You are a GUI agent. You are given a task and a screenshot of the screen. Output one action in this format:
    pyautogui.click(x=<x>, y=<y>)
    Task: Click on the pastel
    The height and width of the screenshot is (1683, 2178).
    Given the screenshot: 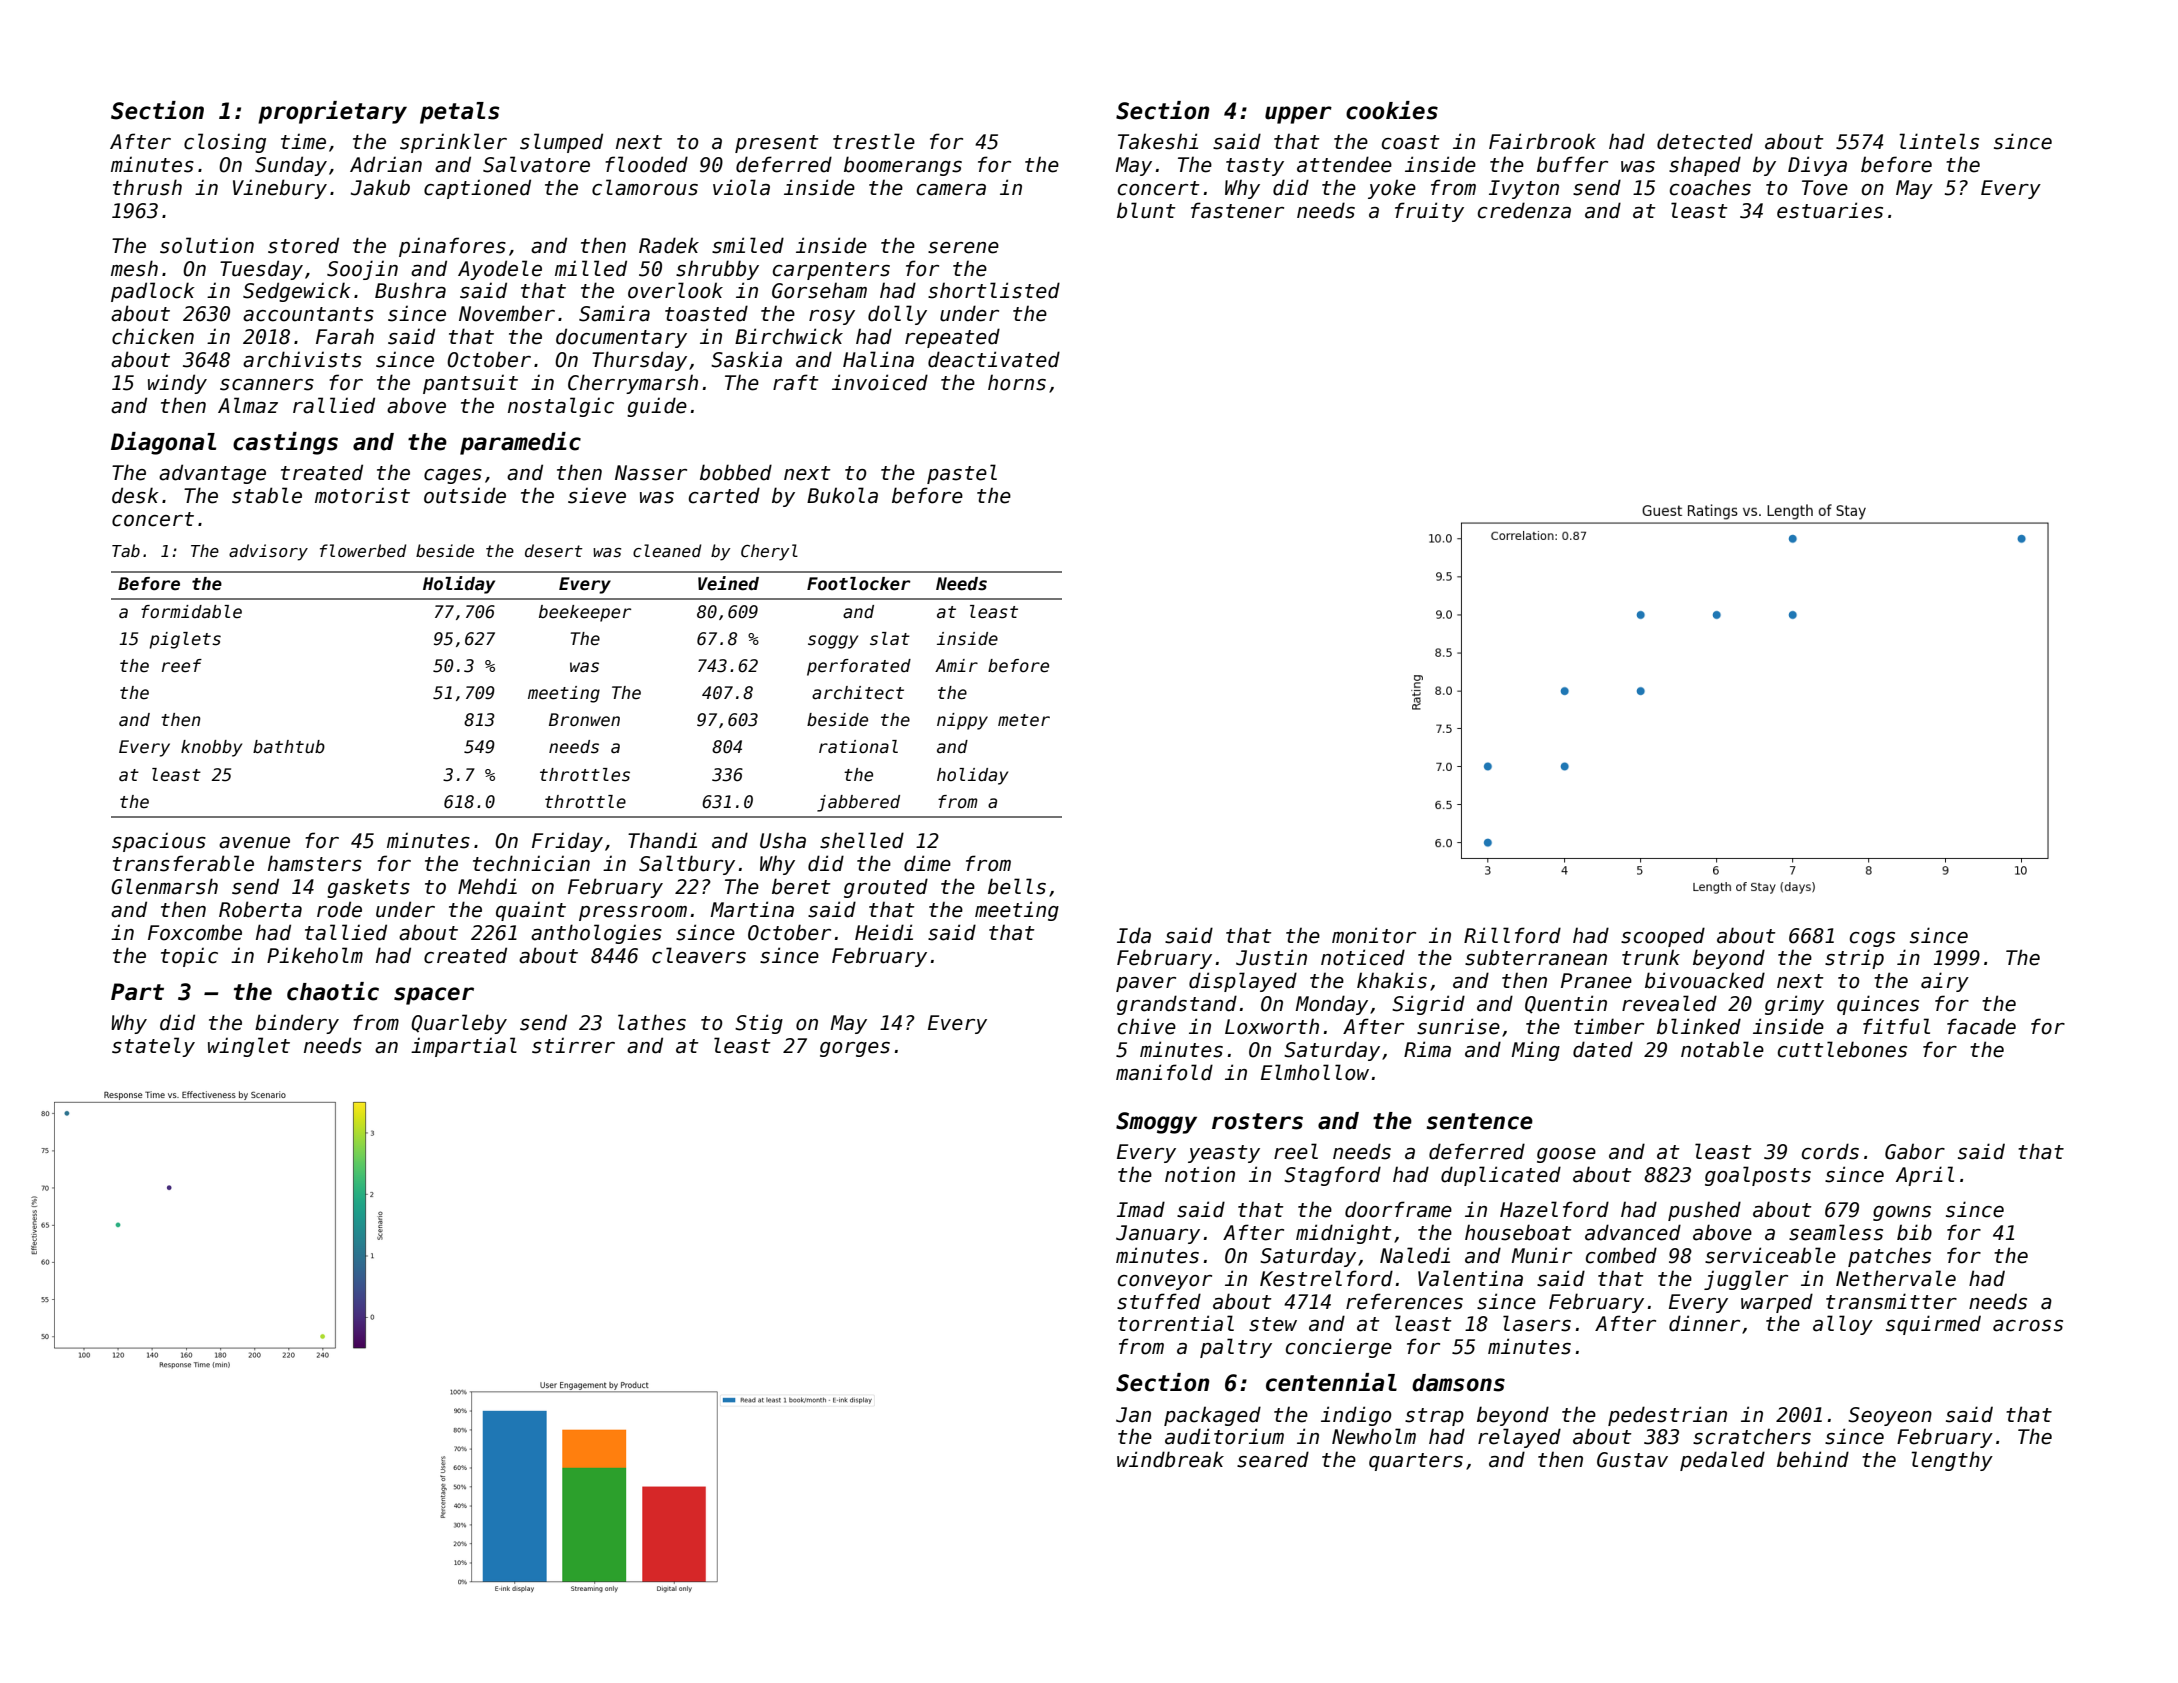 What is the action you would take?
    pyautogui.click(x=962, y=474)
